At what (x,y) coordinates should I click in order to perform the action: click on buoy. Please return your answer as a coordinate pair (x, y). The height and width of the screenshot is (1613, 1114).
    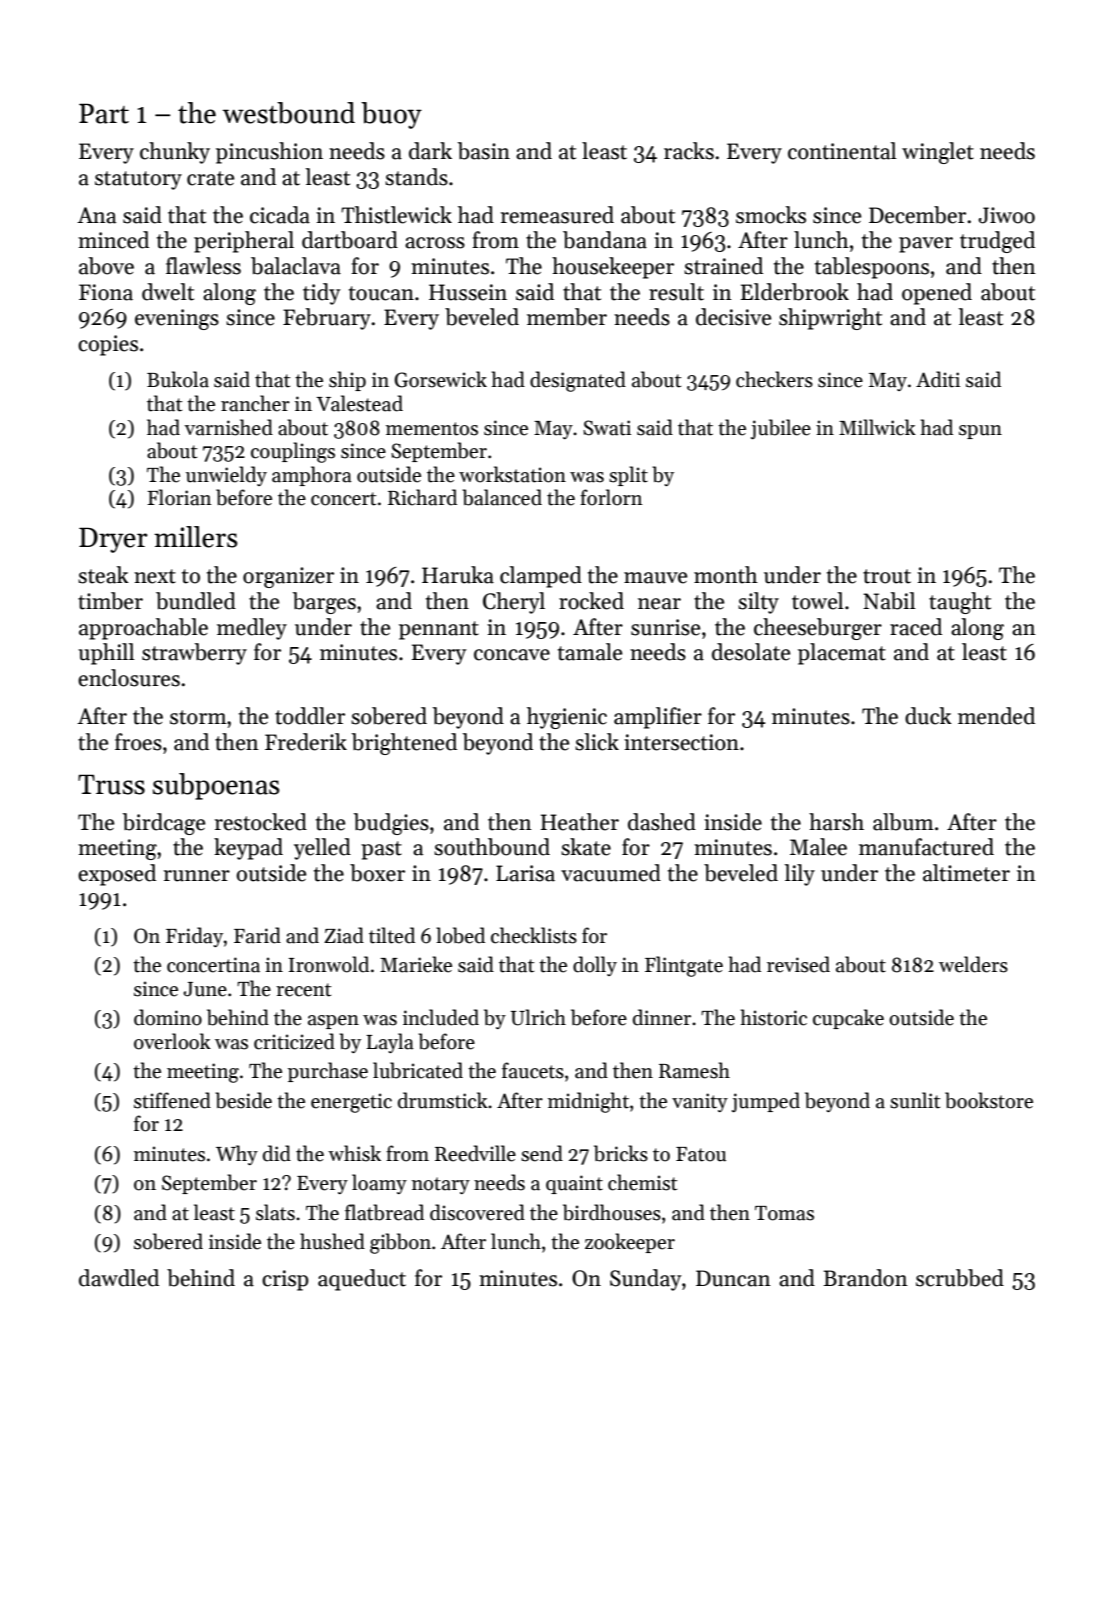
    Looking at the image, I should click on (391, 115).
